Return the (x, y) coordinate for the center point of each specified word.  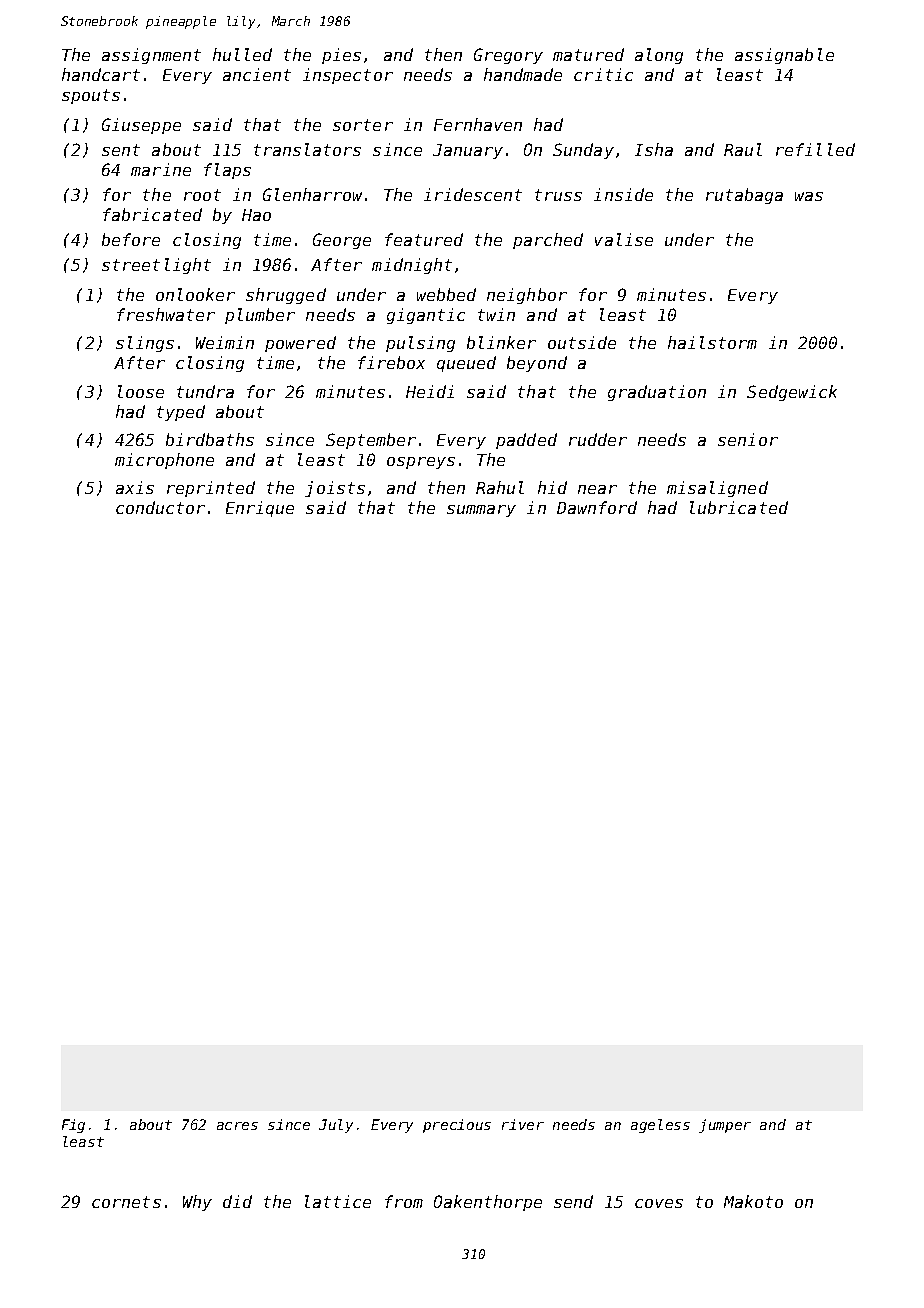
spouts (91, 96)
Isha (654, 149)
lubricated (739, 507)
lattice (338, 1201)
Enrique (260, 509)
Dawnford (597, 507)
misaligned (717, 489)
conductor (160, 507)
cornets (126, 1202)
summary (481, 511)
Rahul (500, 487)
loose (141, 391)
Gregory (508, 56)
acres (237, 1126)
